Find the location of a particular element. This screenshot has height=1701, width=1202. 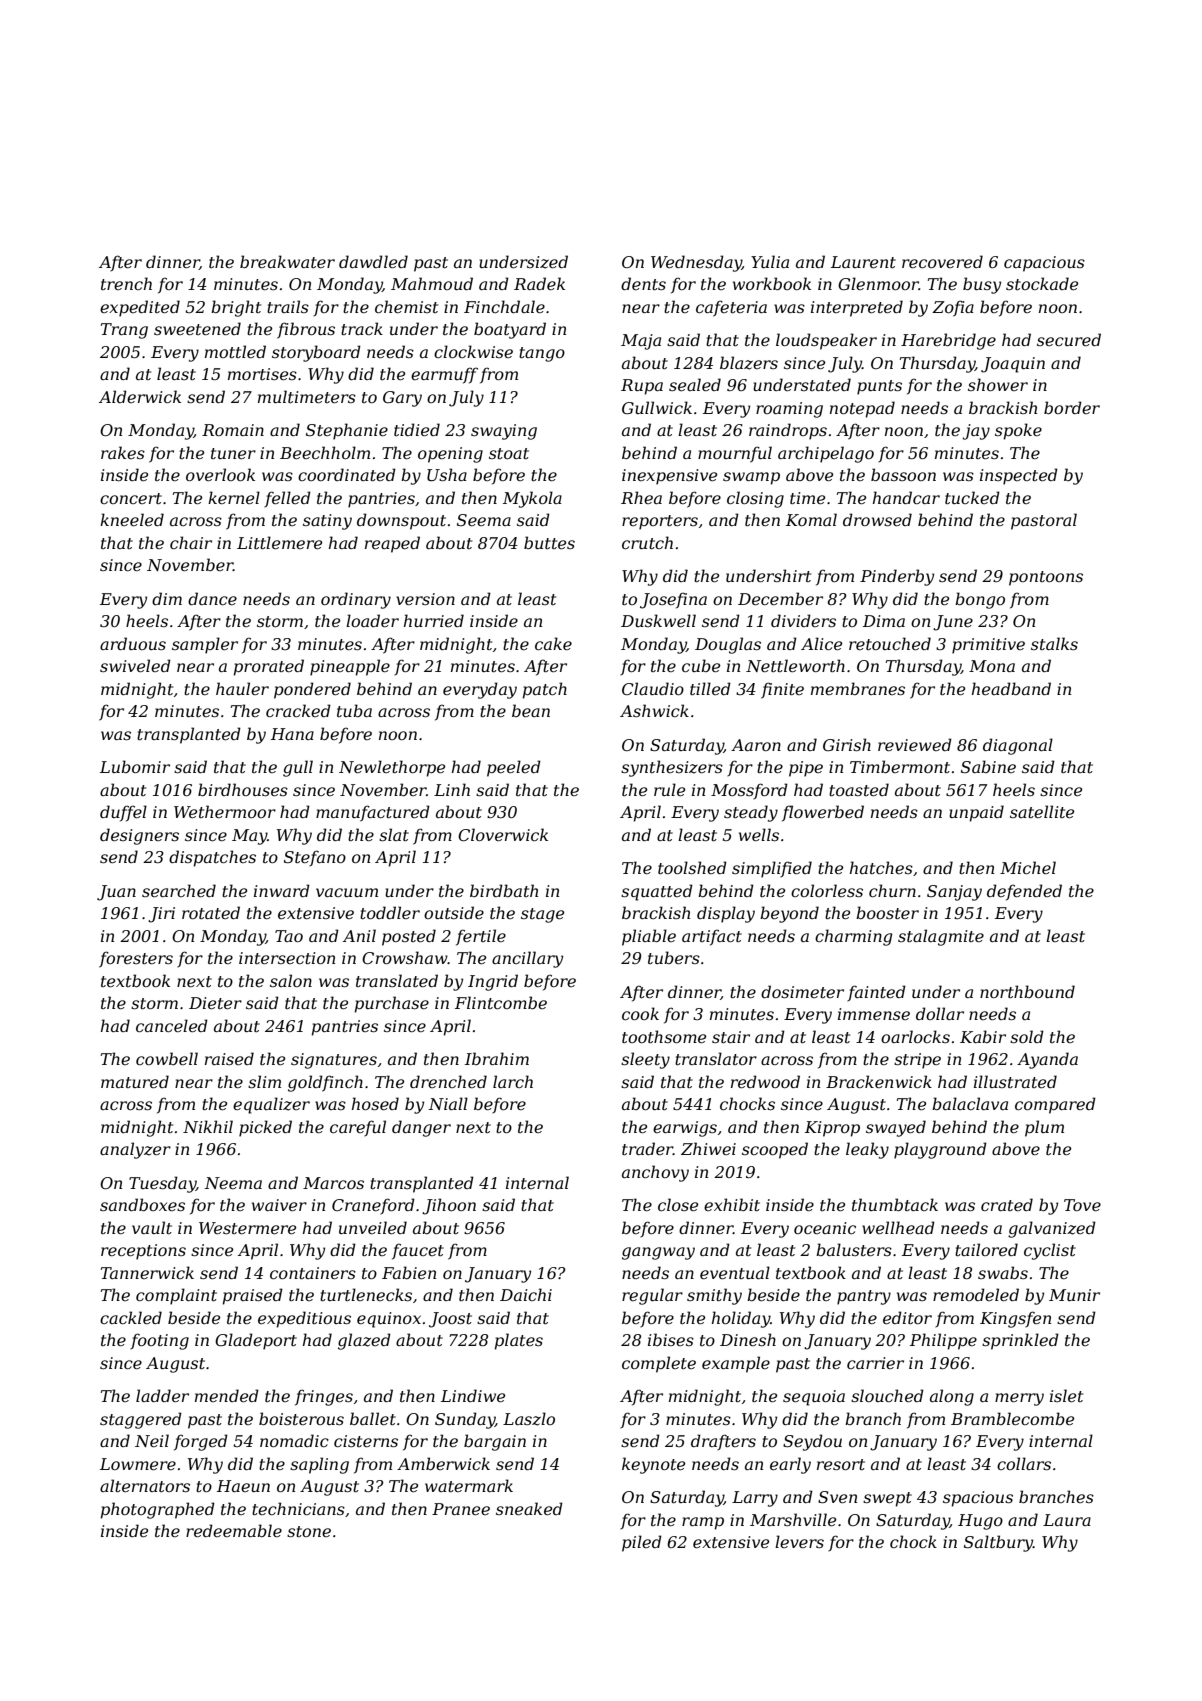

breakwater is located at coordinates (287, 261).
